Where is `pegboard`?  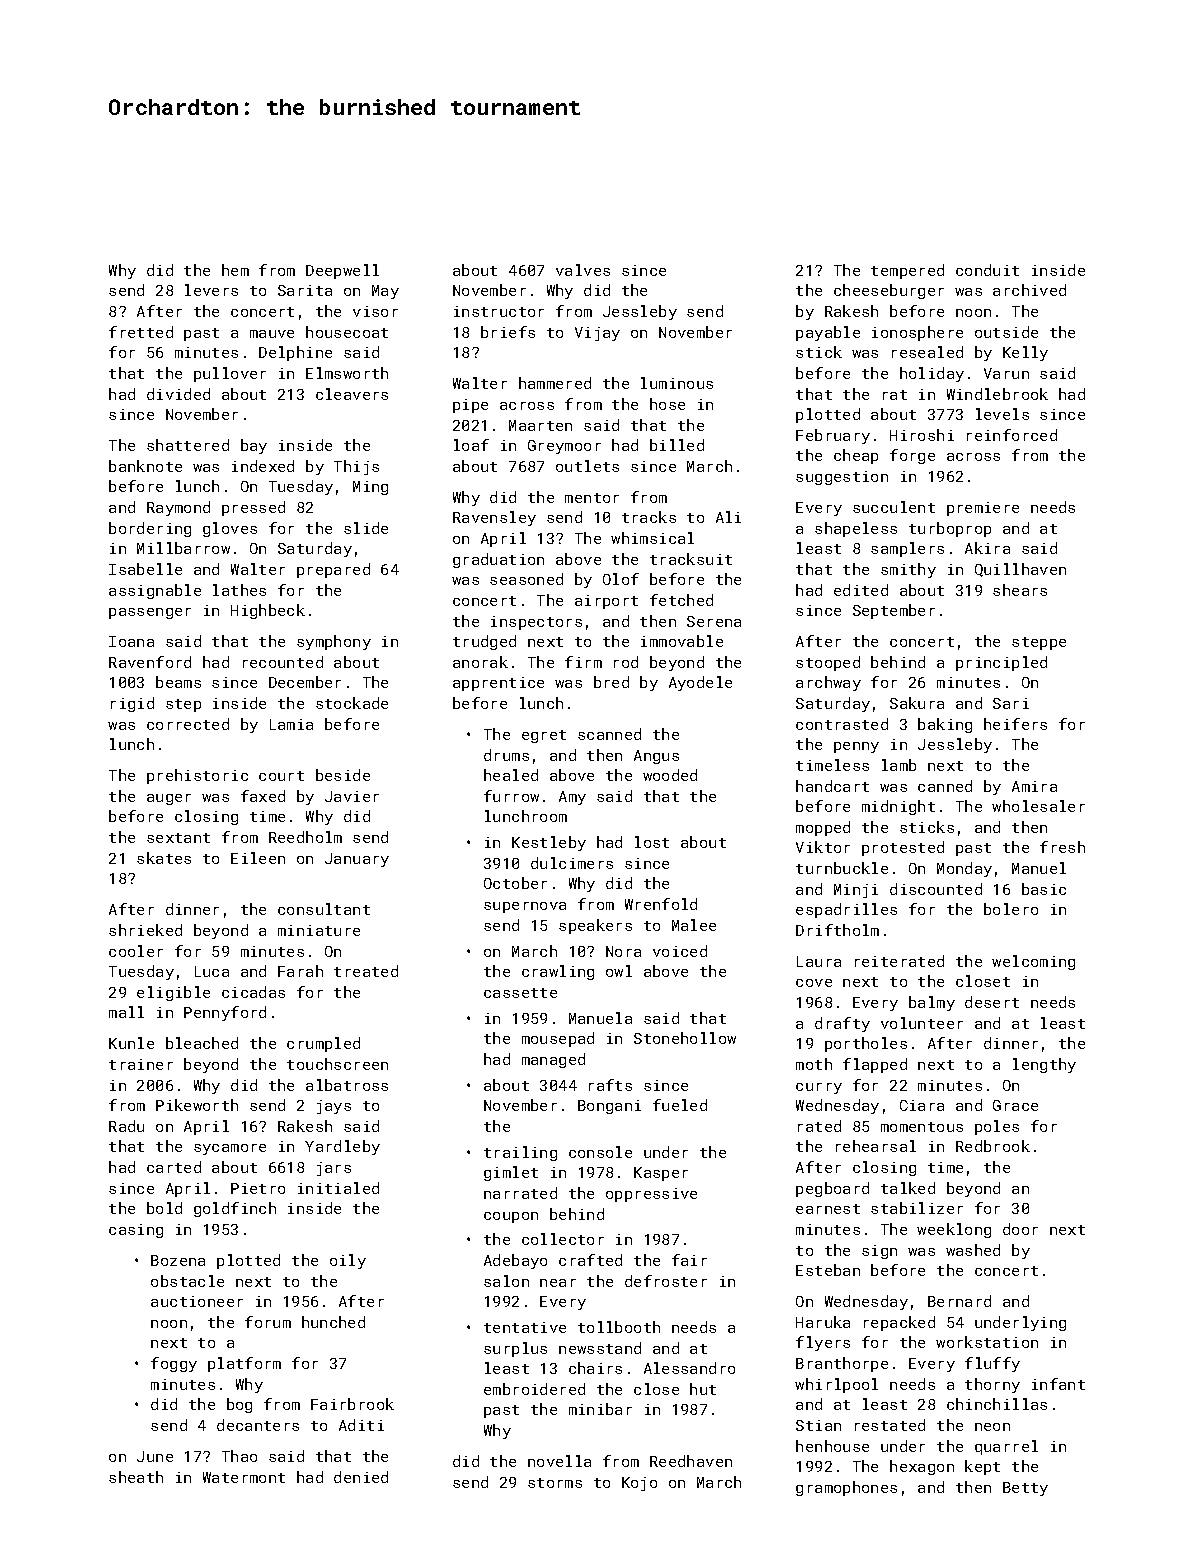
pegboard is located at coordinates (832, 1189).
